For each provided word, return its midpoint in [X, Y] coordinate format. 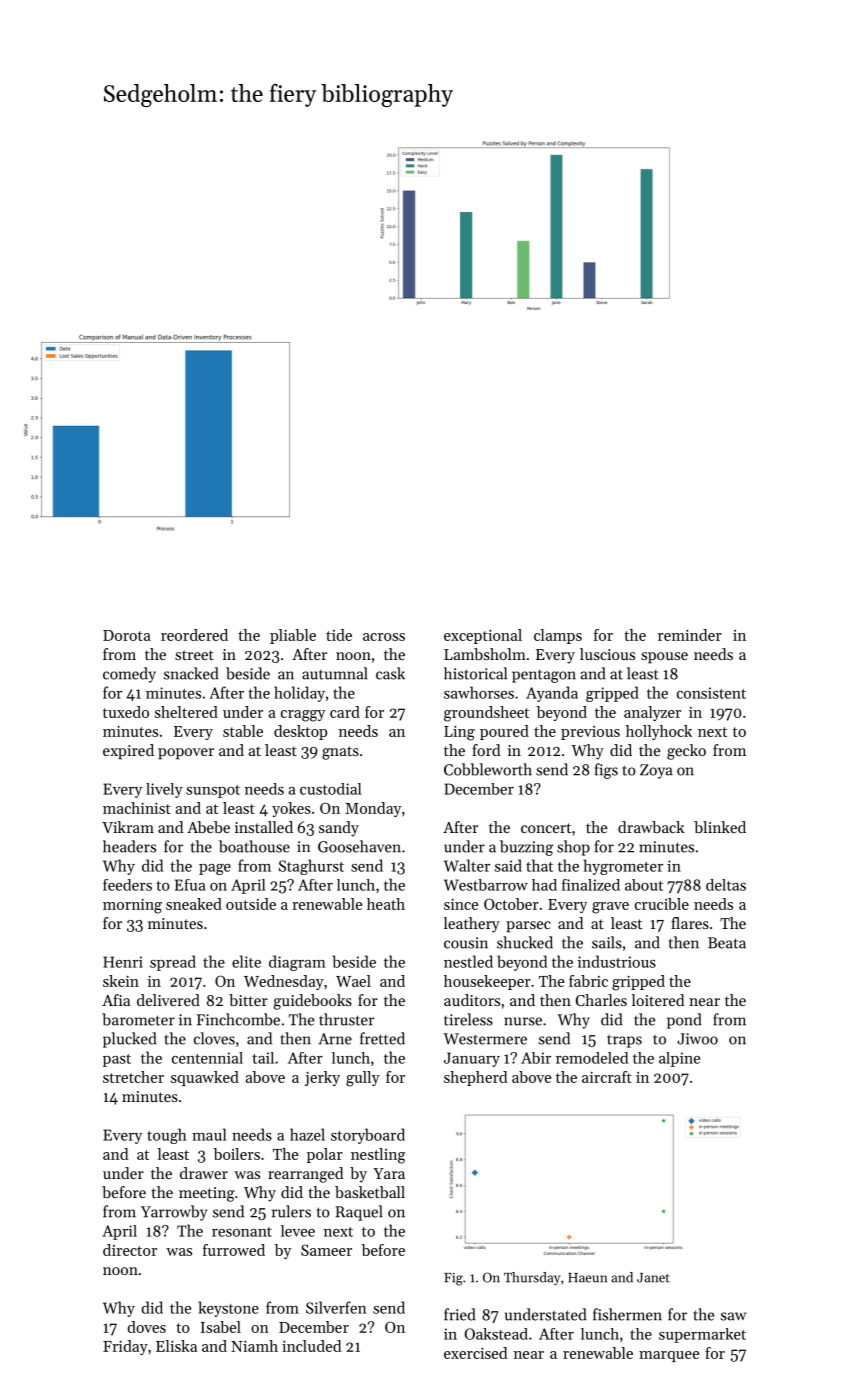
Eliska [176, 1346]
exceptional [483, 636]
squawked [205, 1078]
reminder [689, 635]
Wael [353, 981]
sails [607, 942]
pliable [293, 636]
